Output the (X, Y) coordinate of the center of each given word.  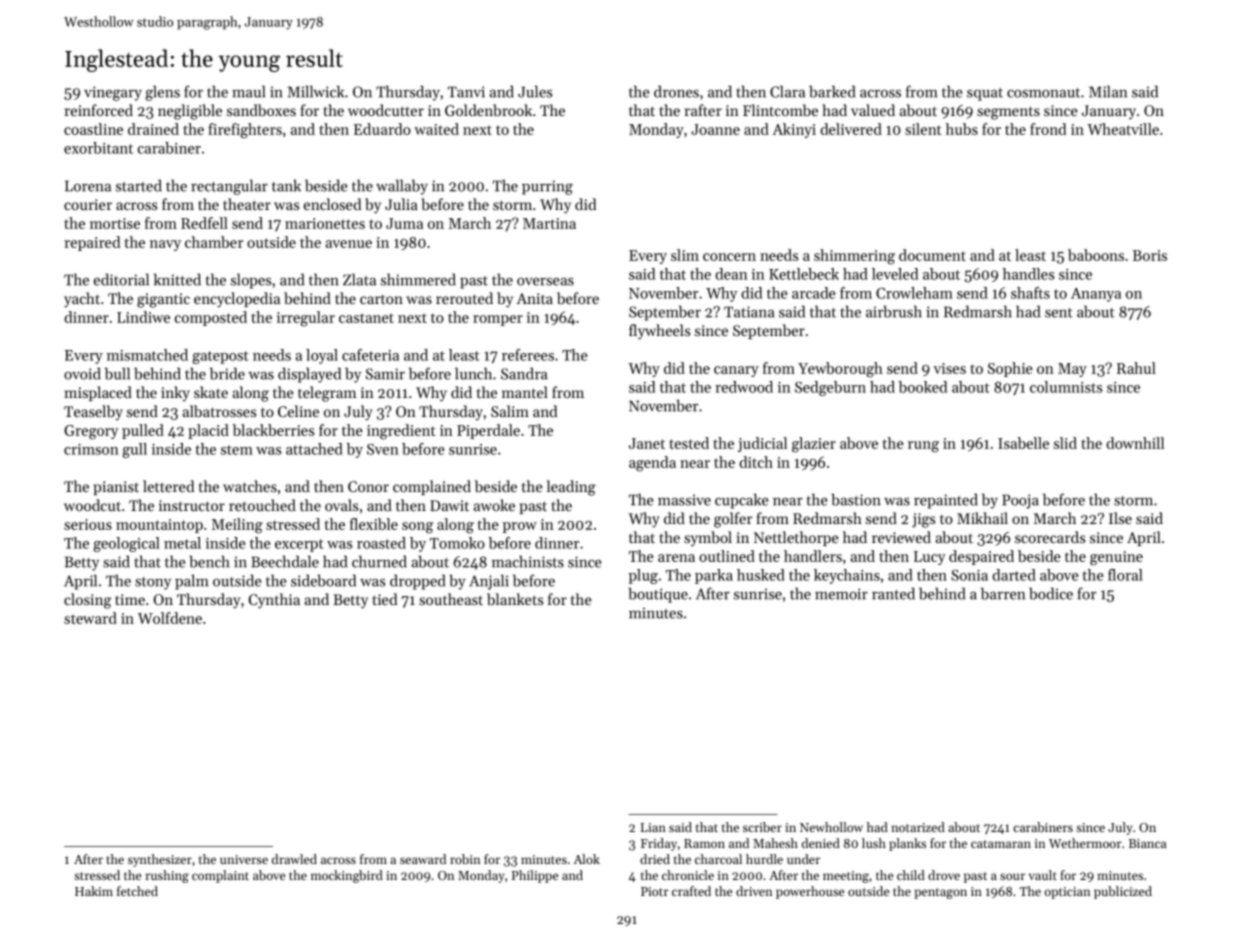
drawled (294, 859)
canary (736, 371)
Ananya (1096, 295)
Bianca (1148, 843)
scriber (762, 827)
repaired (92, 243)
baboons (1096, 255)
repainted (946, 501)
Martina (549, 223)
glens (162, 93)
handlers (813, 556)
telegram (327, 394)
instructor (192, 505)
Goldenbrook (488, 110)
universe (244, 859)
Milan (1108, 91)
